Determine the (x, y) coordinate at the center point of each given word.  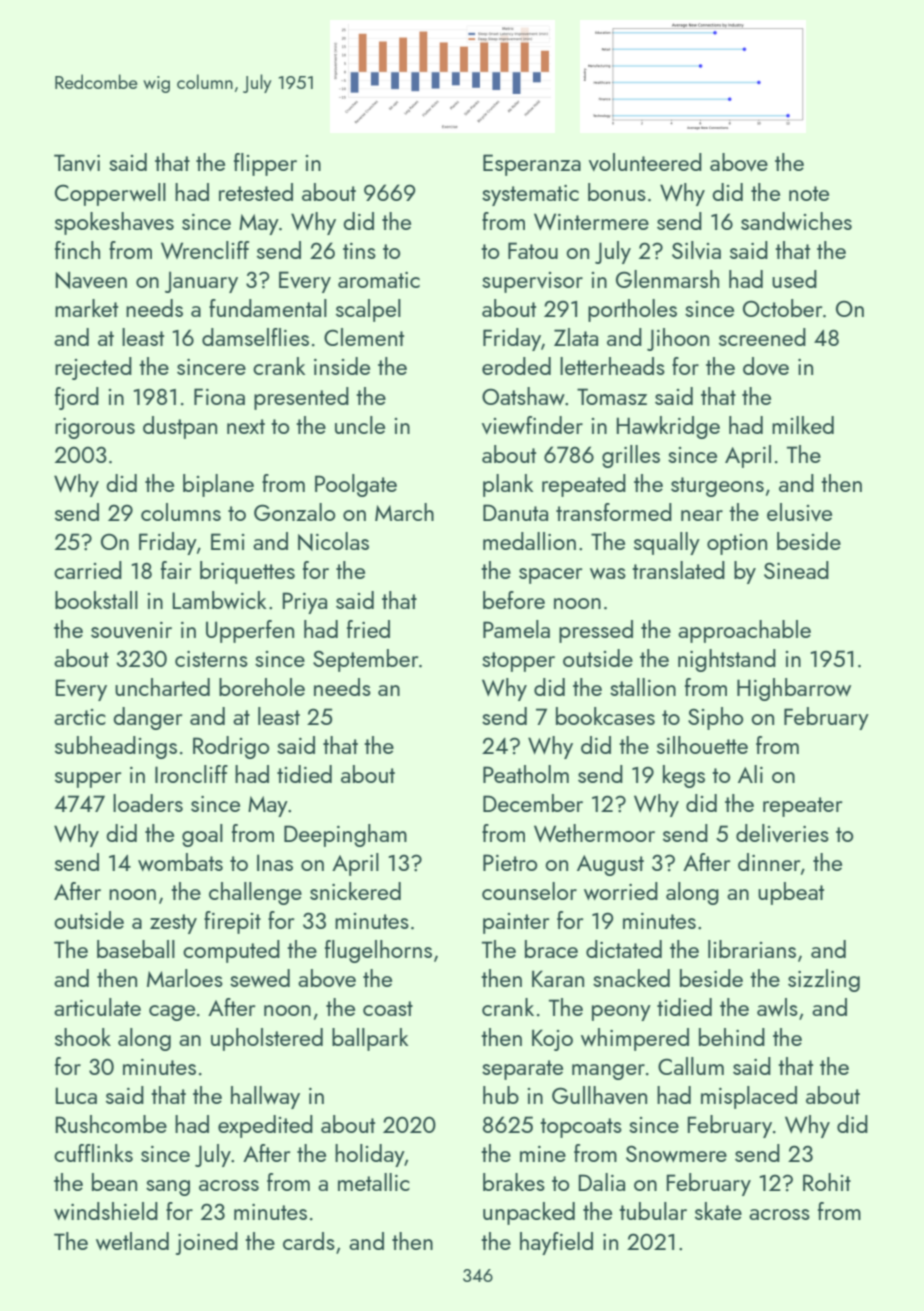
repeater (802, 807)
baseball (136, 949)
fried (368, 629)
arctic (80, 717)
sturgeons (717, 487)
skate (718, 1211)
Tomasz (612, 396)
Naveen (91, 280)
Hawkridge (668, 427)
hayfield (556, 1243)
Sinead (796, 570)
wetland (132, 1241)
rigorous (95, 428)
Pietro (510, 862)
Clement (364, 337)
